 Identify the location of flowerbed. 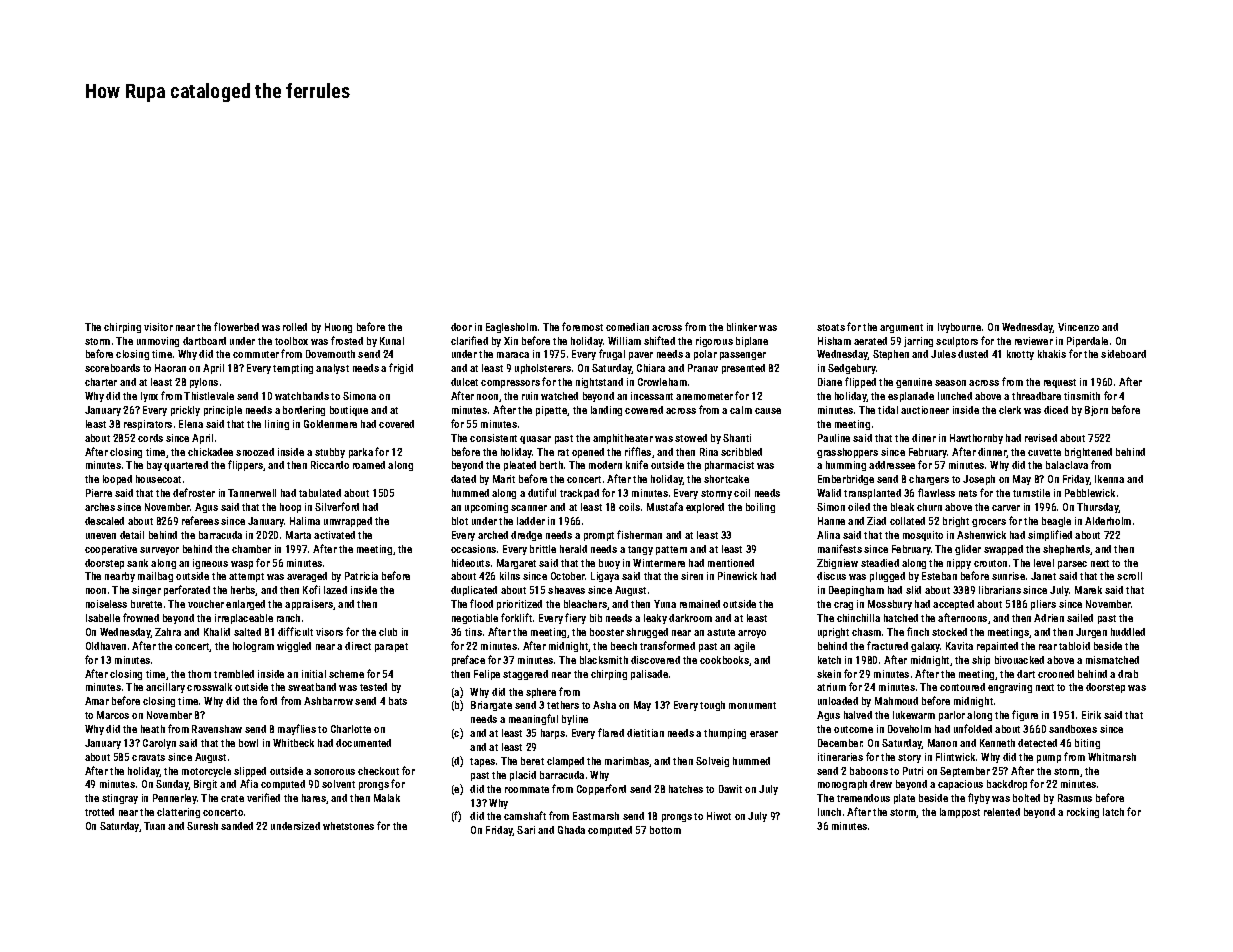
(236, 326).
